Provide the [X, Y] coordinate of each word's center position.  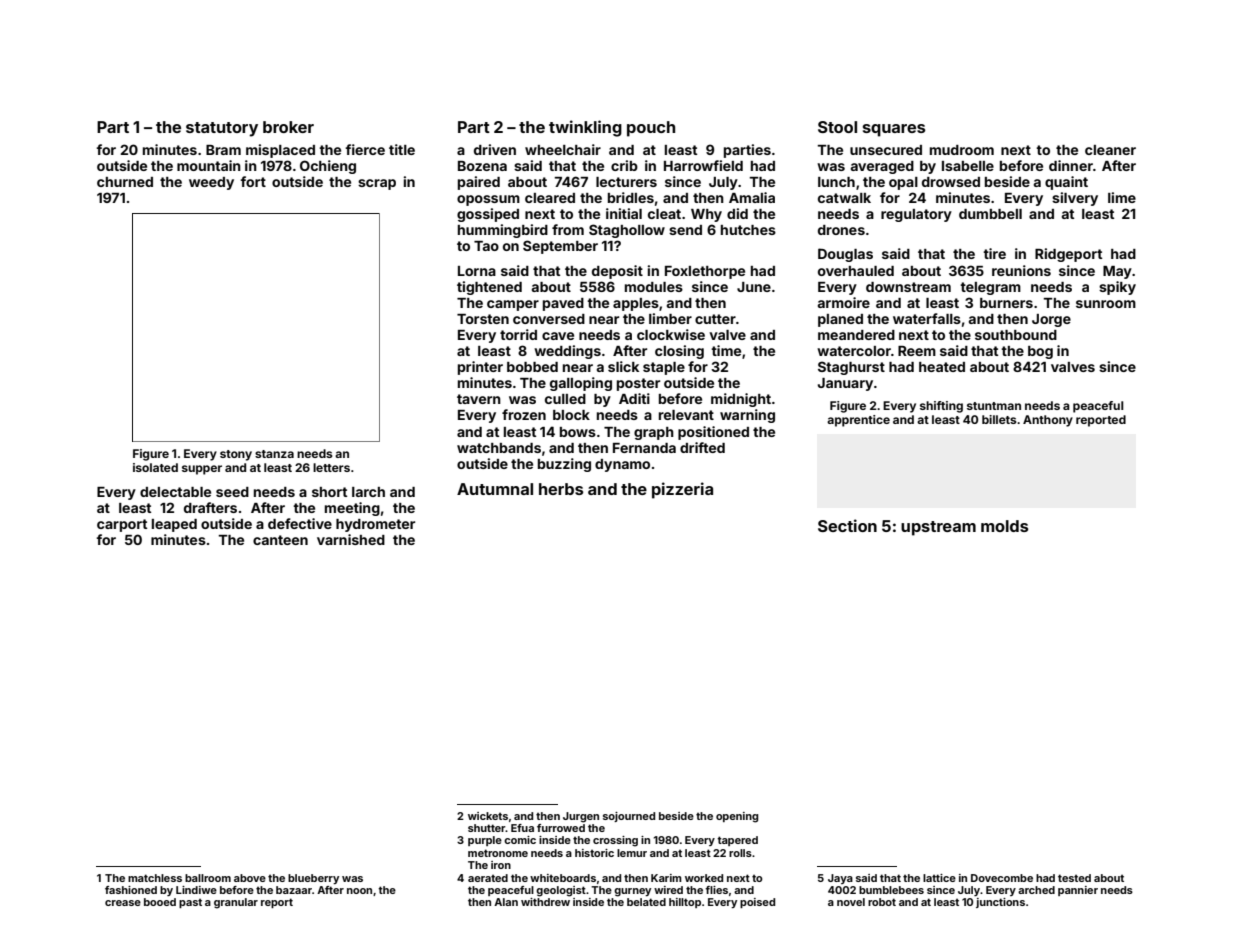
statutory [222, 129]
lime [1122, 197]
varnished [351, 539]
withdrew [545, 902]
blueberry [313, 879]
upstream [938, 528]
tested [1074, 878]
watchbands [499, 448]
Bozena [482, 166]
